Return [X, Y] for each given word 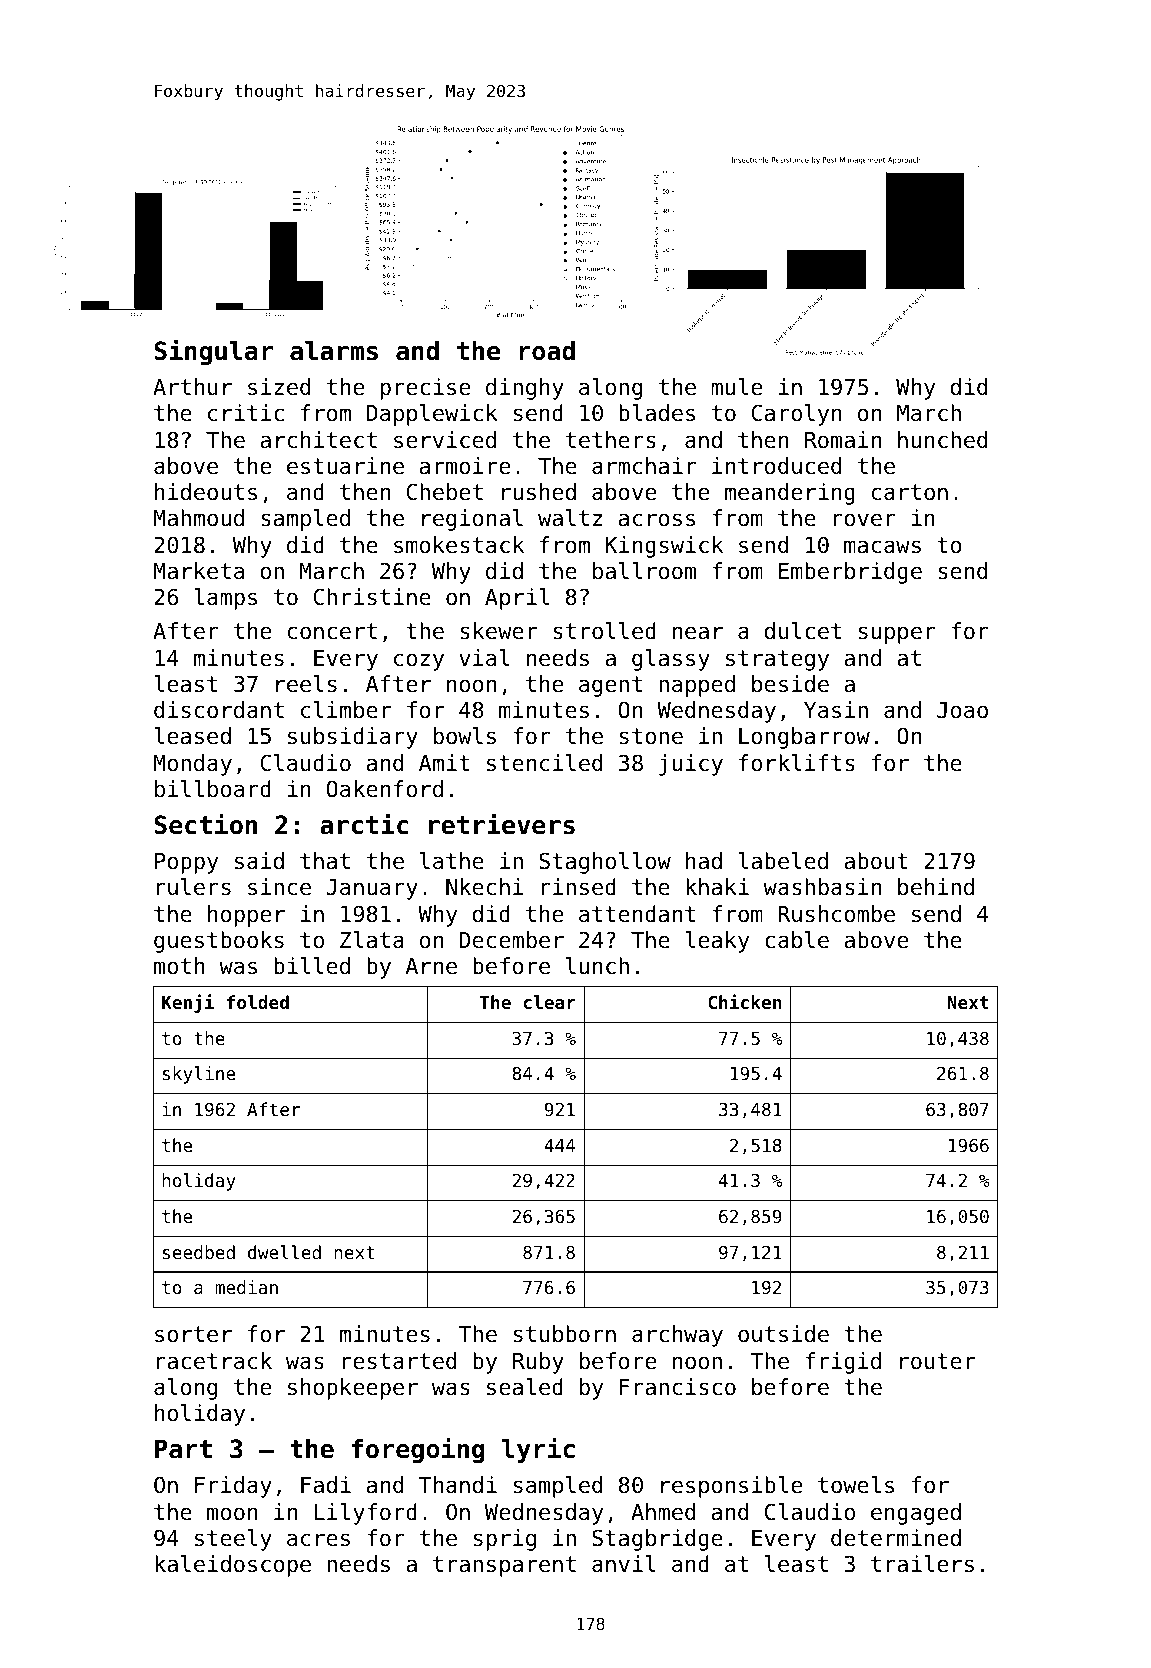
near [698, 633]
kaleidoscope [233, 1566]
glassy [671, 660]
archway [677, 1336]
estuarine [345, 466]
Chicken [744, 1001]
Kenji [188, 1003]
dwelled [284, 1252]
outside [783, 1334]
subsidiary [353, 738]
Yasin [836, 710]
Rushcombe [836, 914]
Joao [962, 710]
